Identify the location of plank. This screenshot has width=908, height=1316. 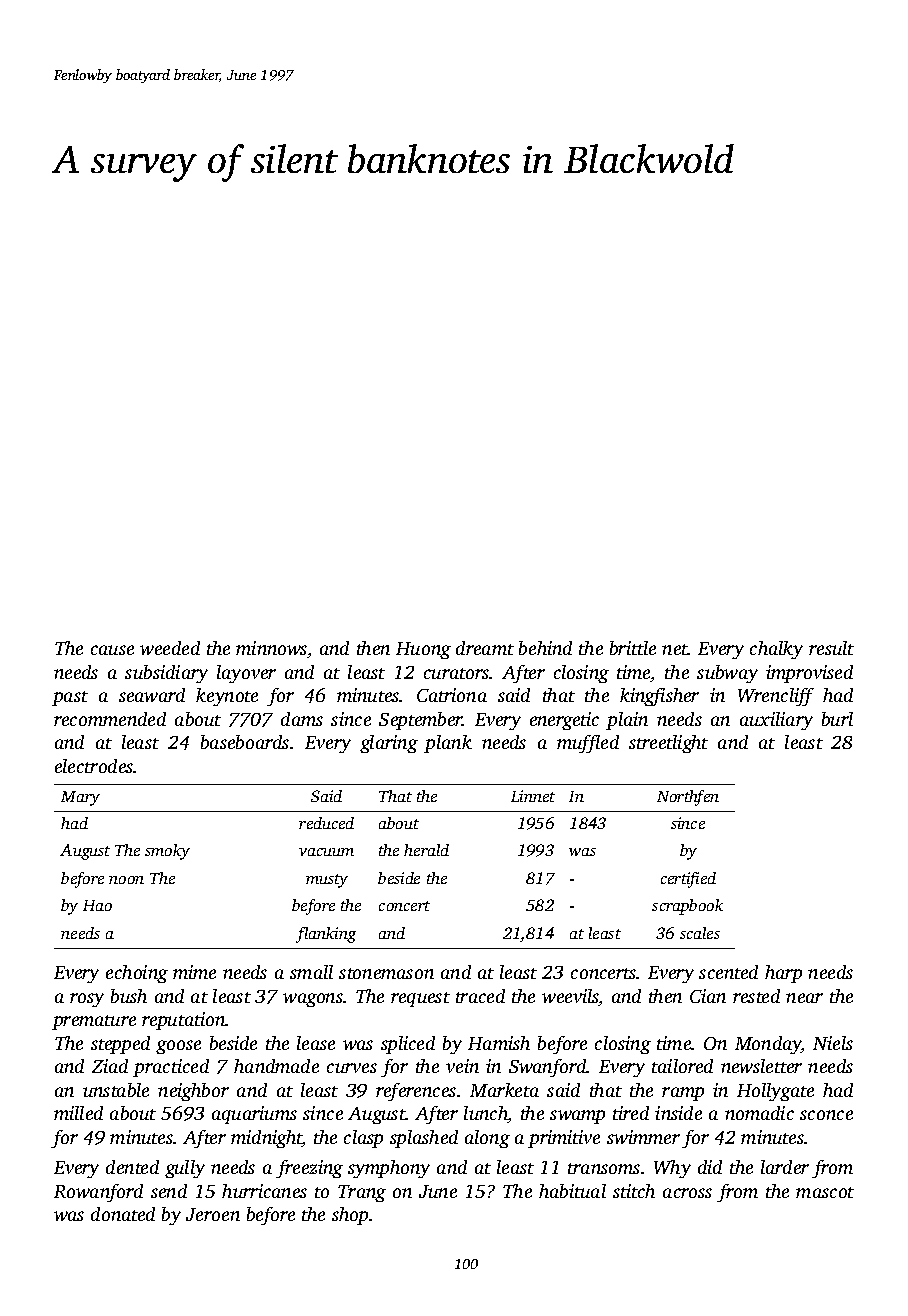
(448, 744).
